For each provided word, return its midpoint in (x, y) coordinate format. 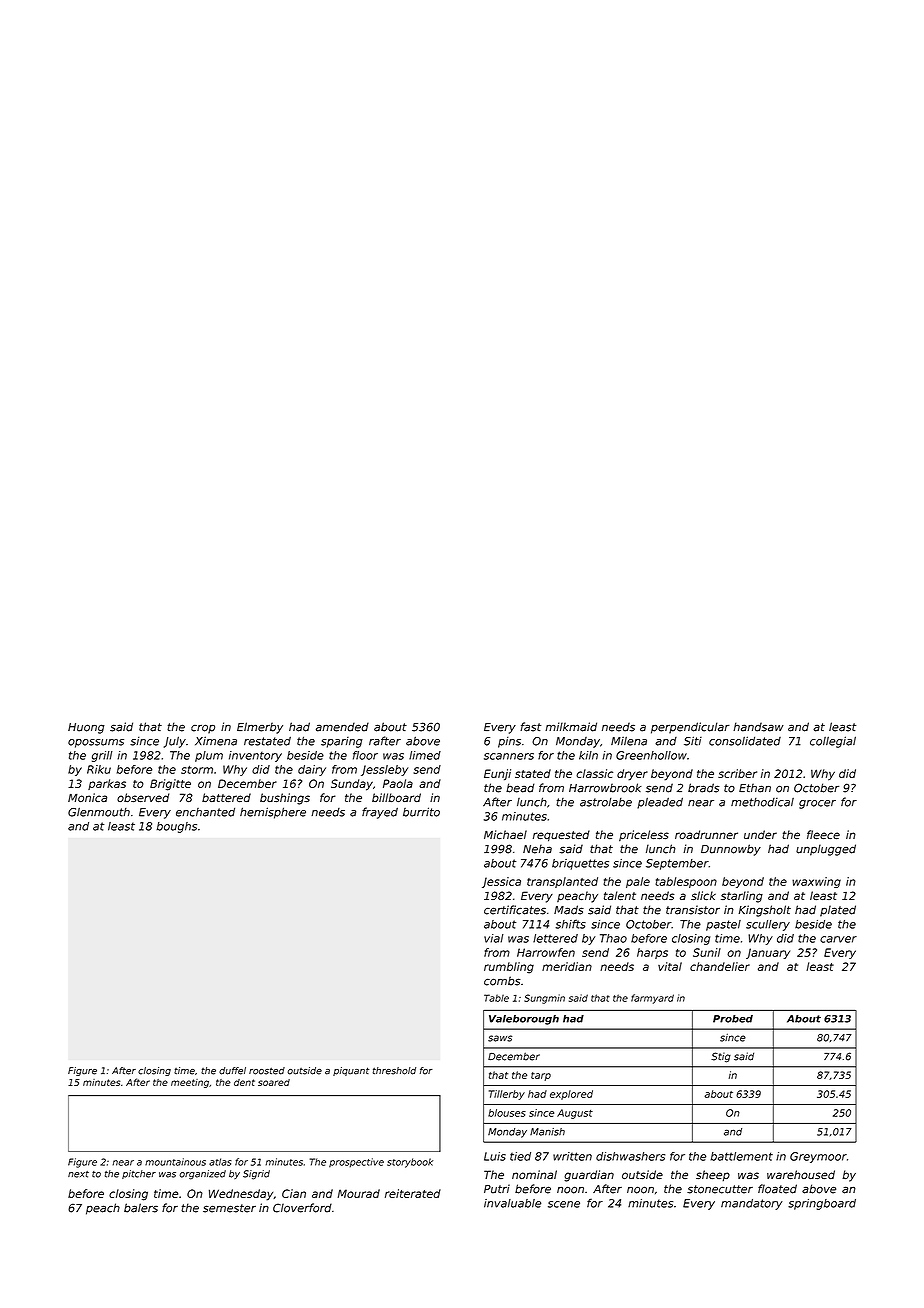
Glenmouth (99, 812)
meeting (190, 1083)
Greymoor (818, 1157)
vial (494, 938)
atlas (220, 1162)
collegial (833, 742)
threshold (394, 1071)
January (768, 953)
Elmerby (260, 728)
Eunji (497, 775)
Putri (497, 1189)
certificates (515, 910)
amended (342, 727)
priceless (644, 836)
